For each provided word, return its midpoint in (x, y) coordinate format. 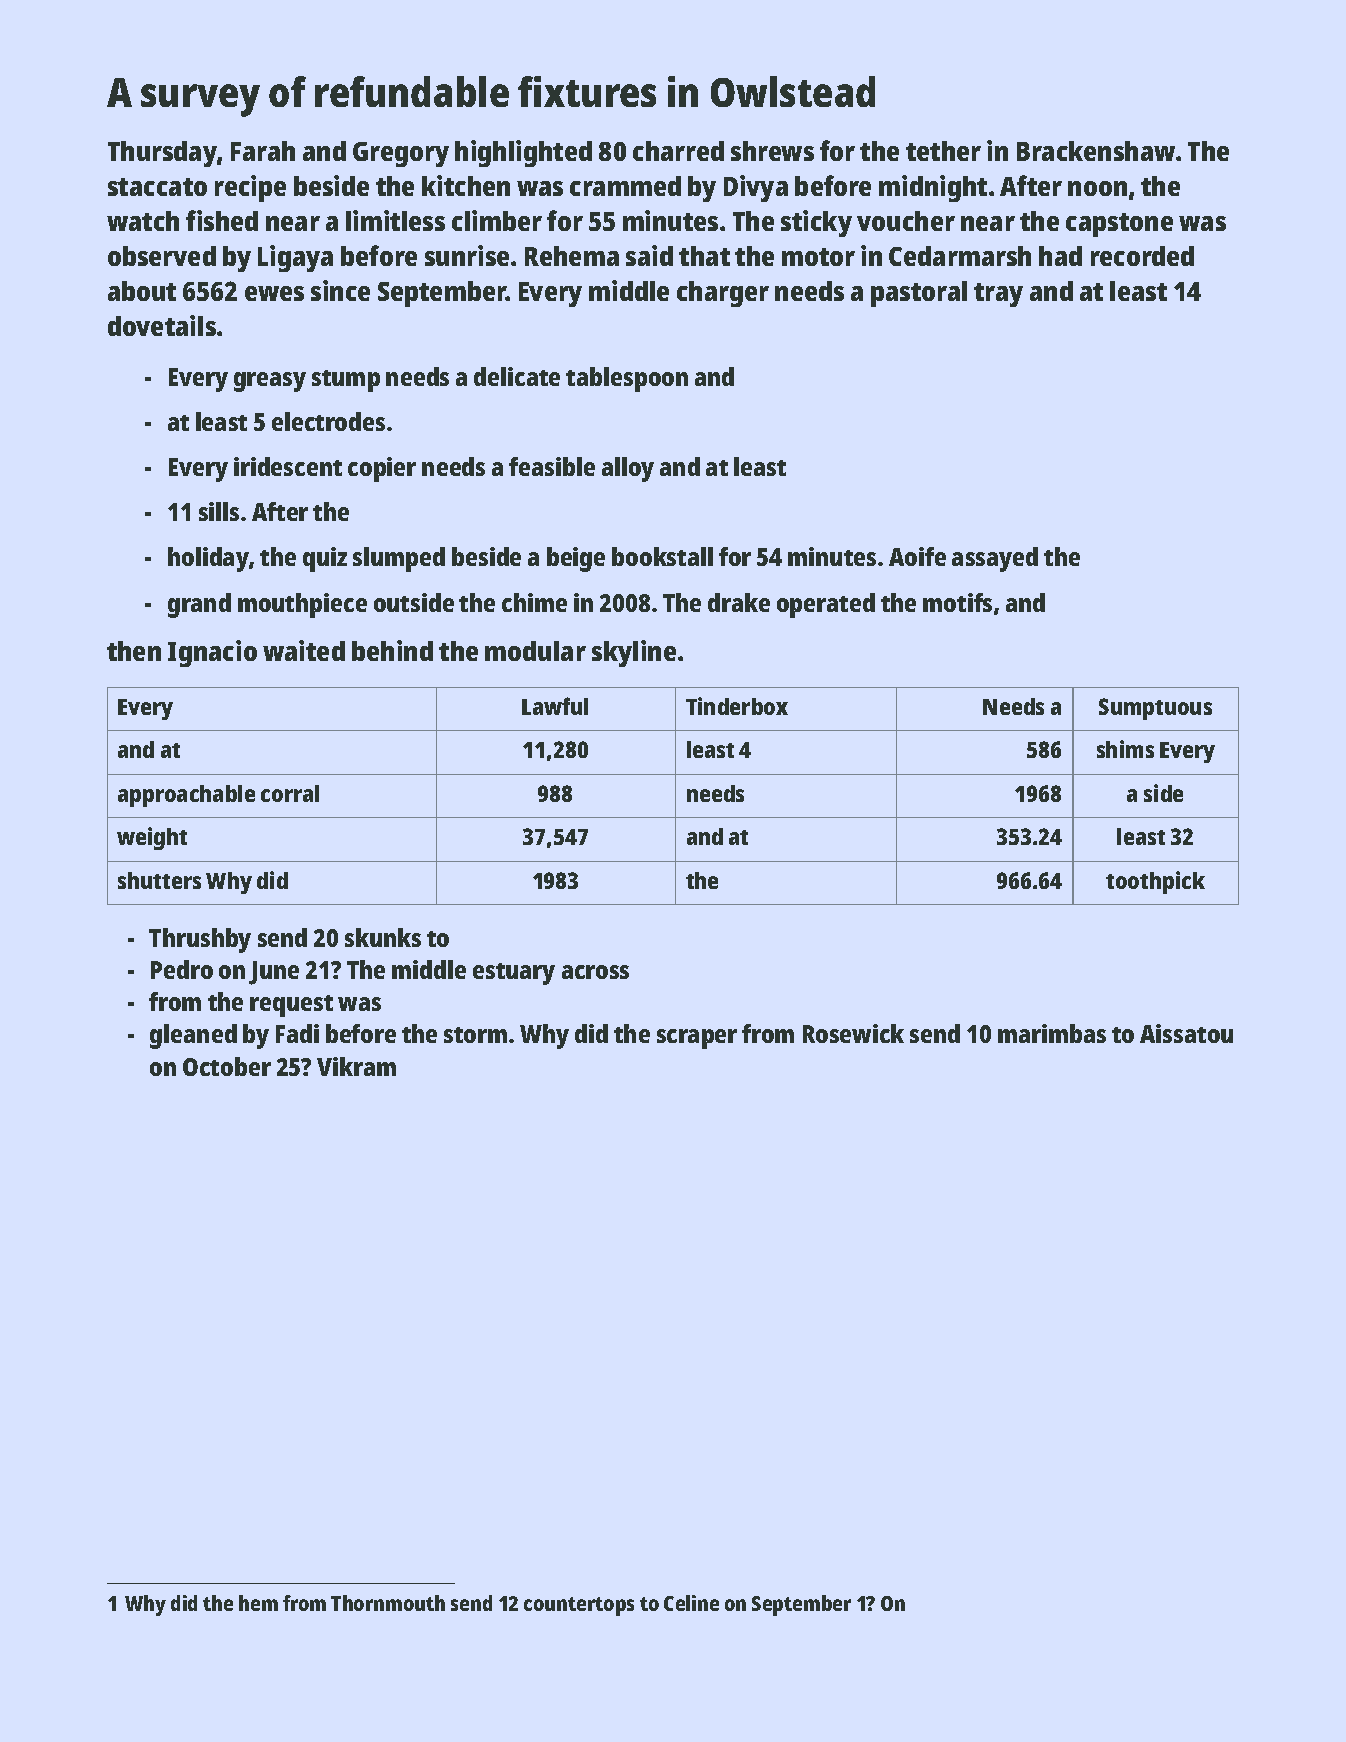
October (227, 1066)
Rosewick (853, 1033)
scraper (697, 1039)
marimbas (1052, 1033)
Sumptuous (1155, 709)
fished (222, 220)
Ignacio (212, 653)
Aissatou (1186, 1033)
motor (818, 257)
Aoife (917, 556)
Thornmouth (388, 1603)
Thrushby (200, 940)
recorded (1142, 256)
